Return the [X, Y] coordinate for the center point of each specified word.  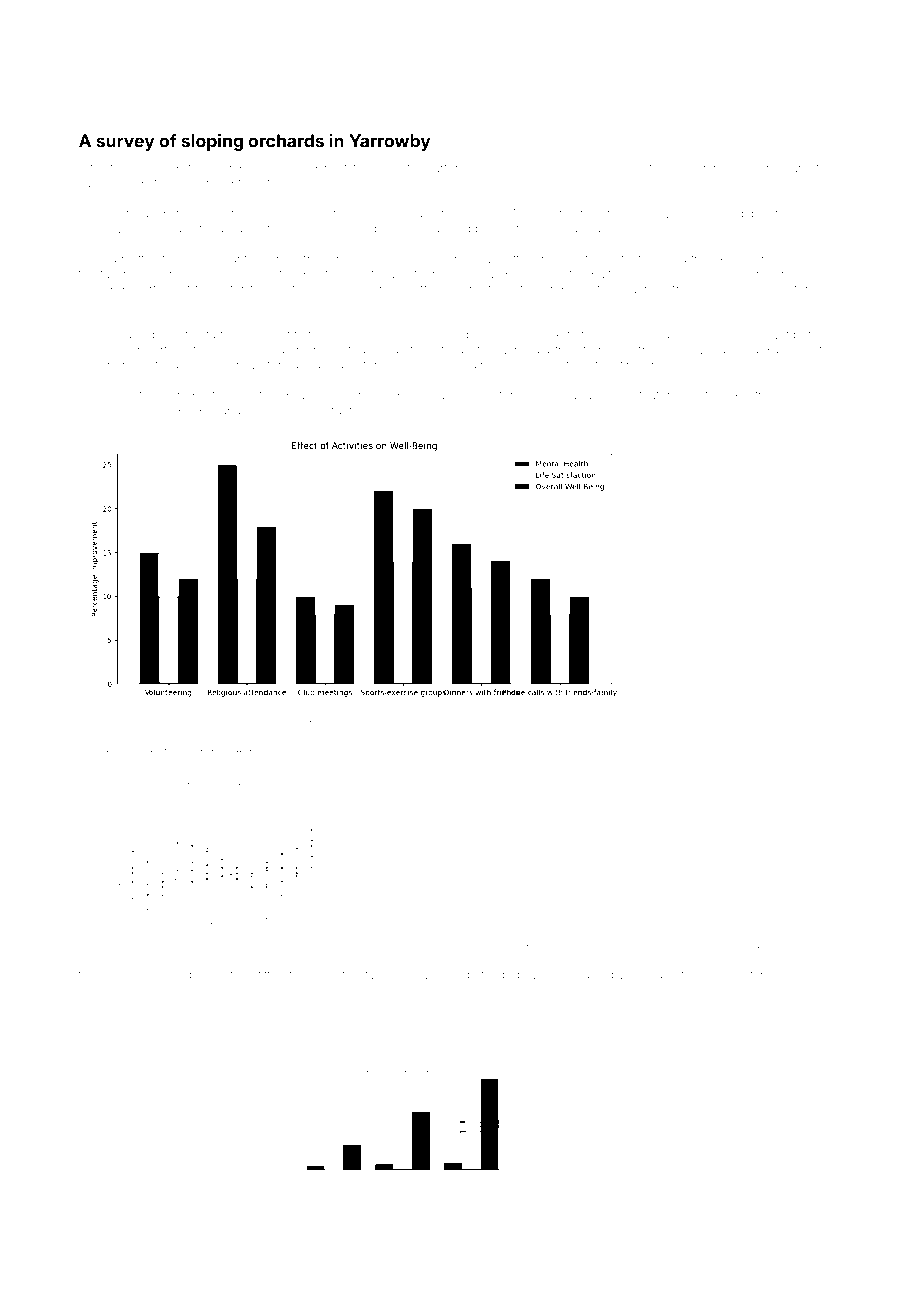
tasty [592, 724]
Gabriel [511, 722]
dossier [516, 334]
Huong [98, 260]
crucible [101, 752]
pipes [756, 215]
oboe [197, 723]
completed [694, 945]
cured [546, 723]
